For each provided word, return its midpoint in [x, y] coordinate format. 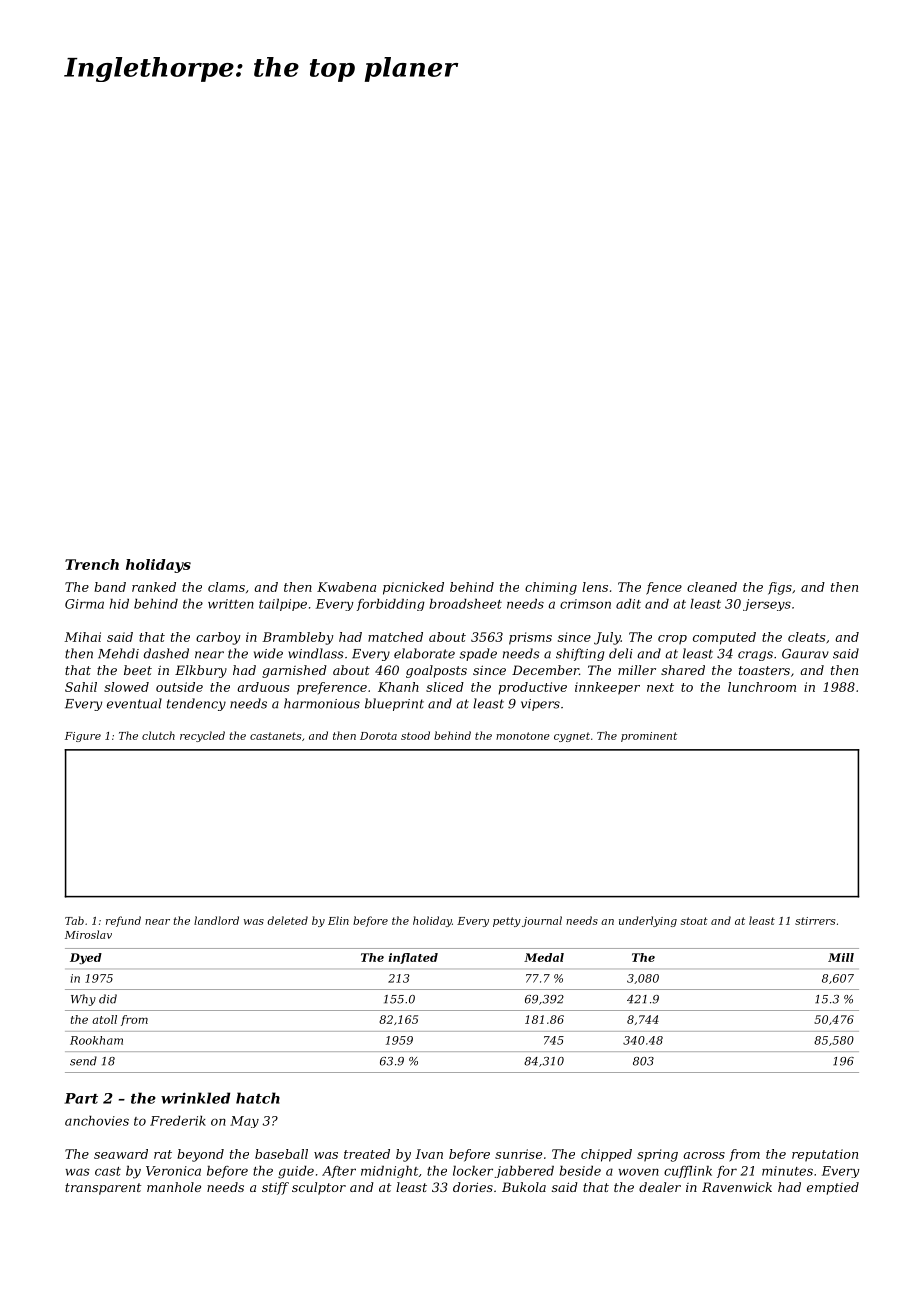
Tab [74, 920]
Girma [84, 604]
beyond [200, 1155]
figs [780, 588]
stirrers [815, 921]
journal [542, 921]
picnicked [413, 588]
